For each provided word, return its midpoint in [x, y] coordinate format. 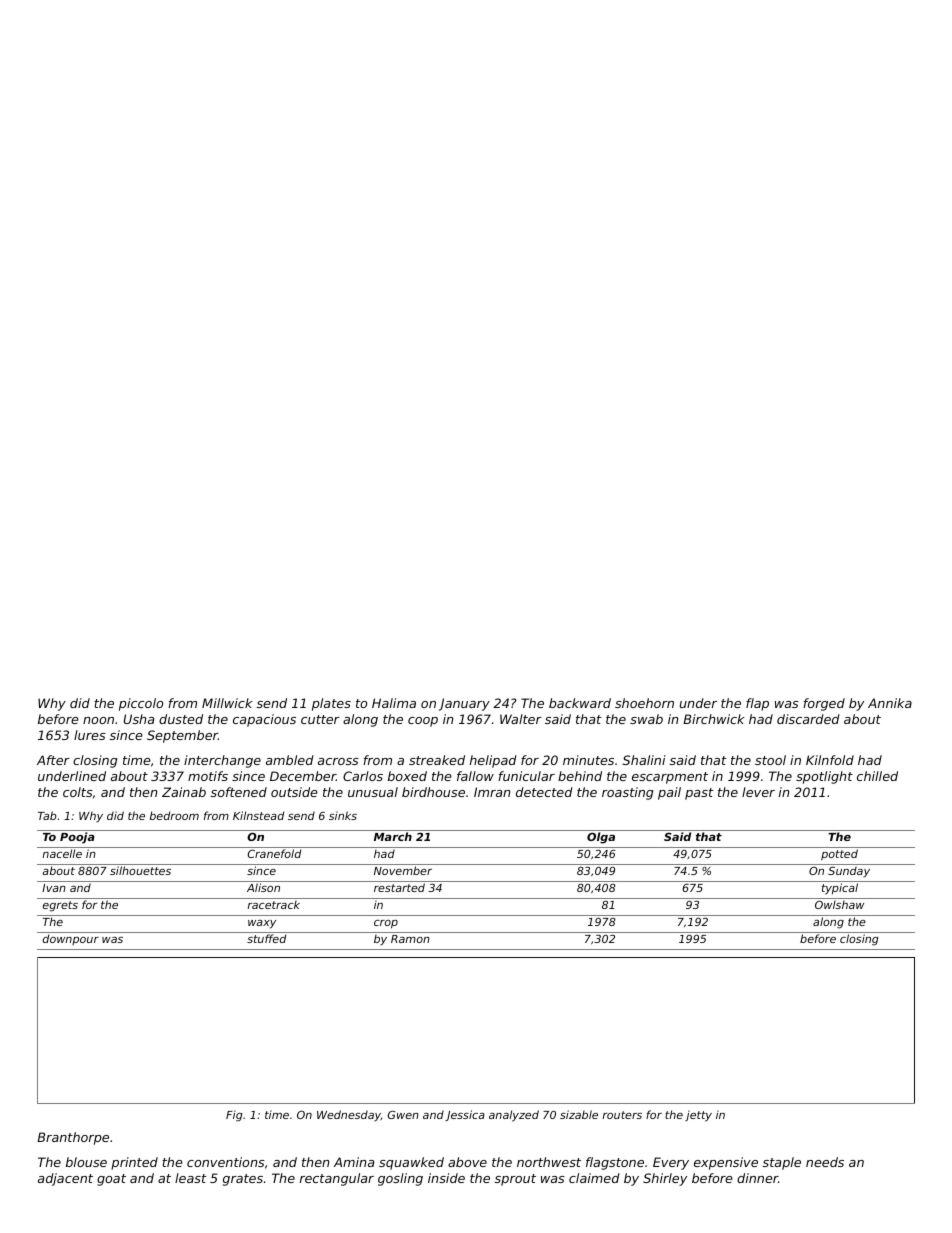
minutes [588, 760]
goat [111, 1180]
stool [770, 760]
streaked [437, 760]
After [53, 760]
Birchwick [713, 719]
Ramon [410, 939]
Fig [234, 1116]
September [182, 736]
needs [825, 1162]
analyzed [514, 1116]
